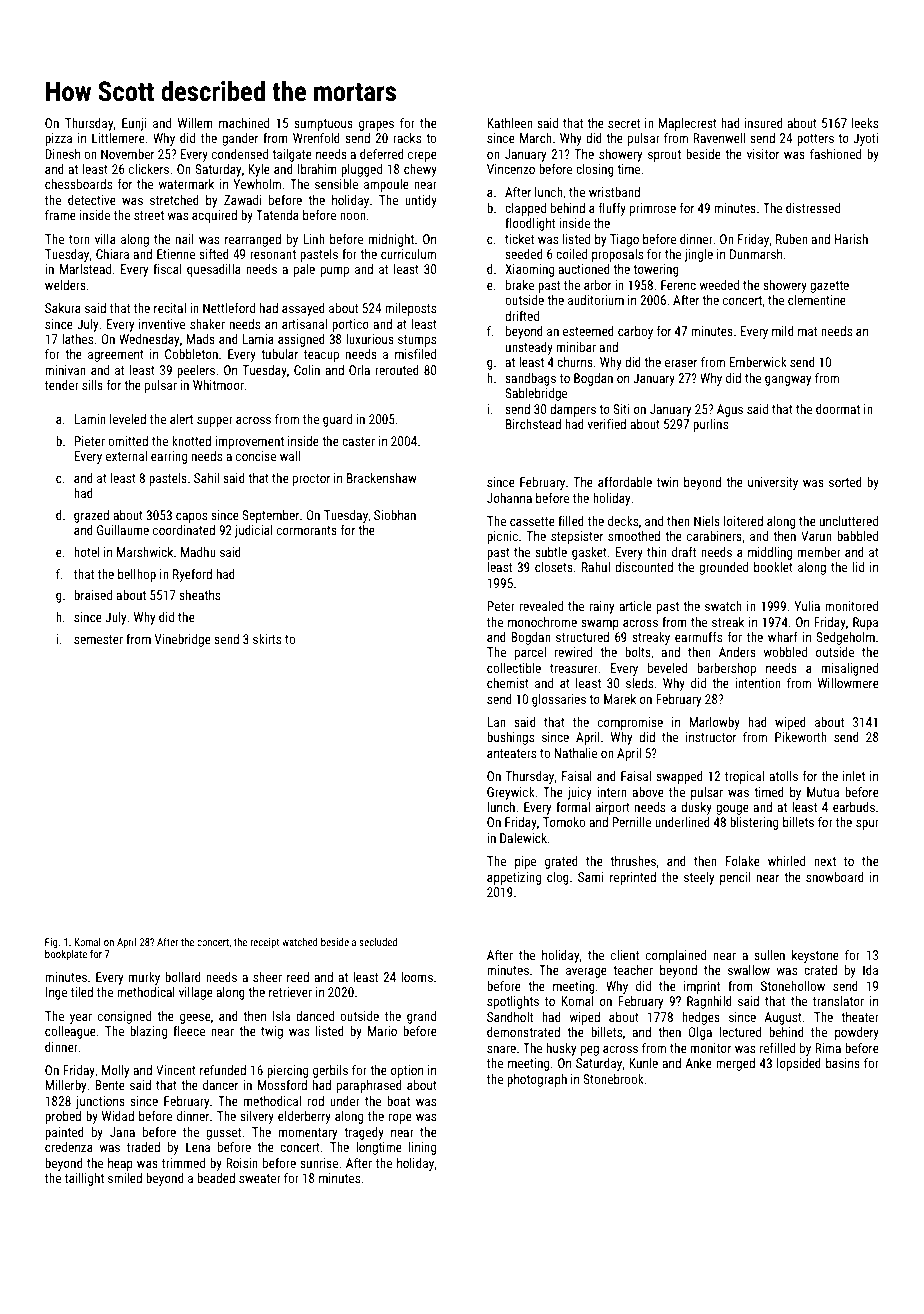 The width and height of the screenshot is (924, 1314). What do you see at coordinates (813, 208) in the screenshot?
I see `distressed` at bounding box center [813, 208].
